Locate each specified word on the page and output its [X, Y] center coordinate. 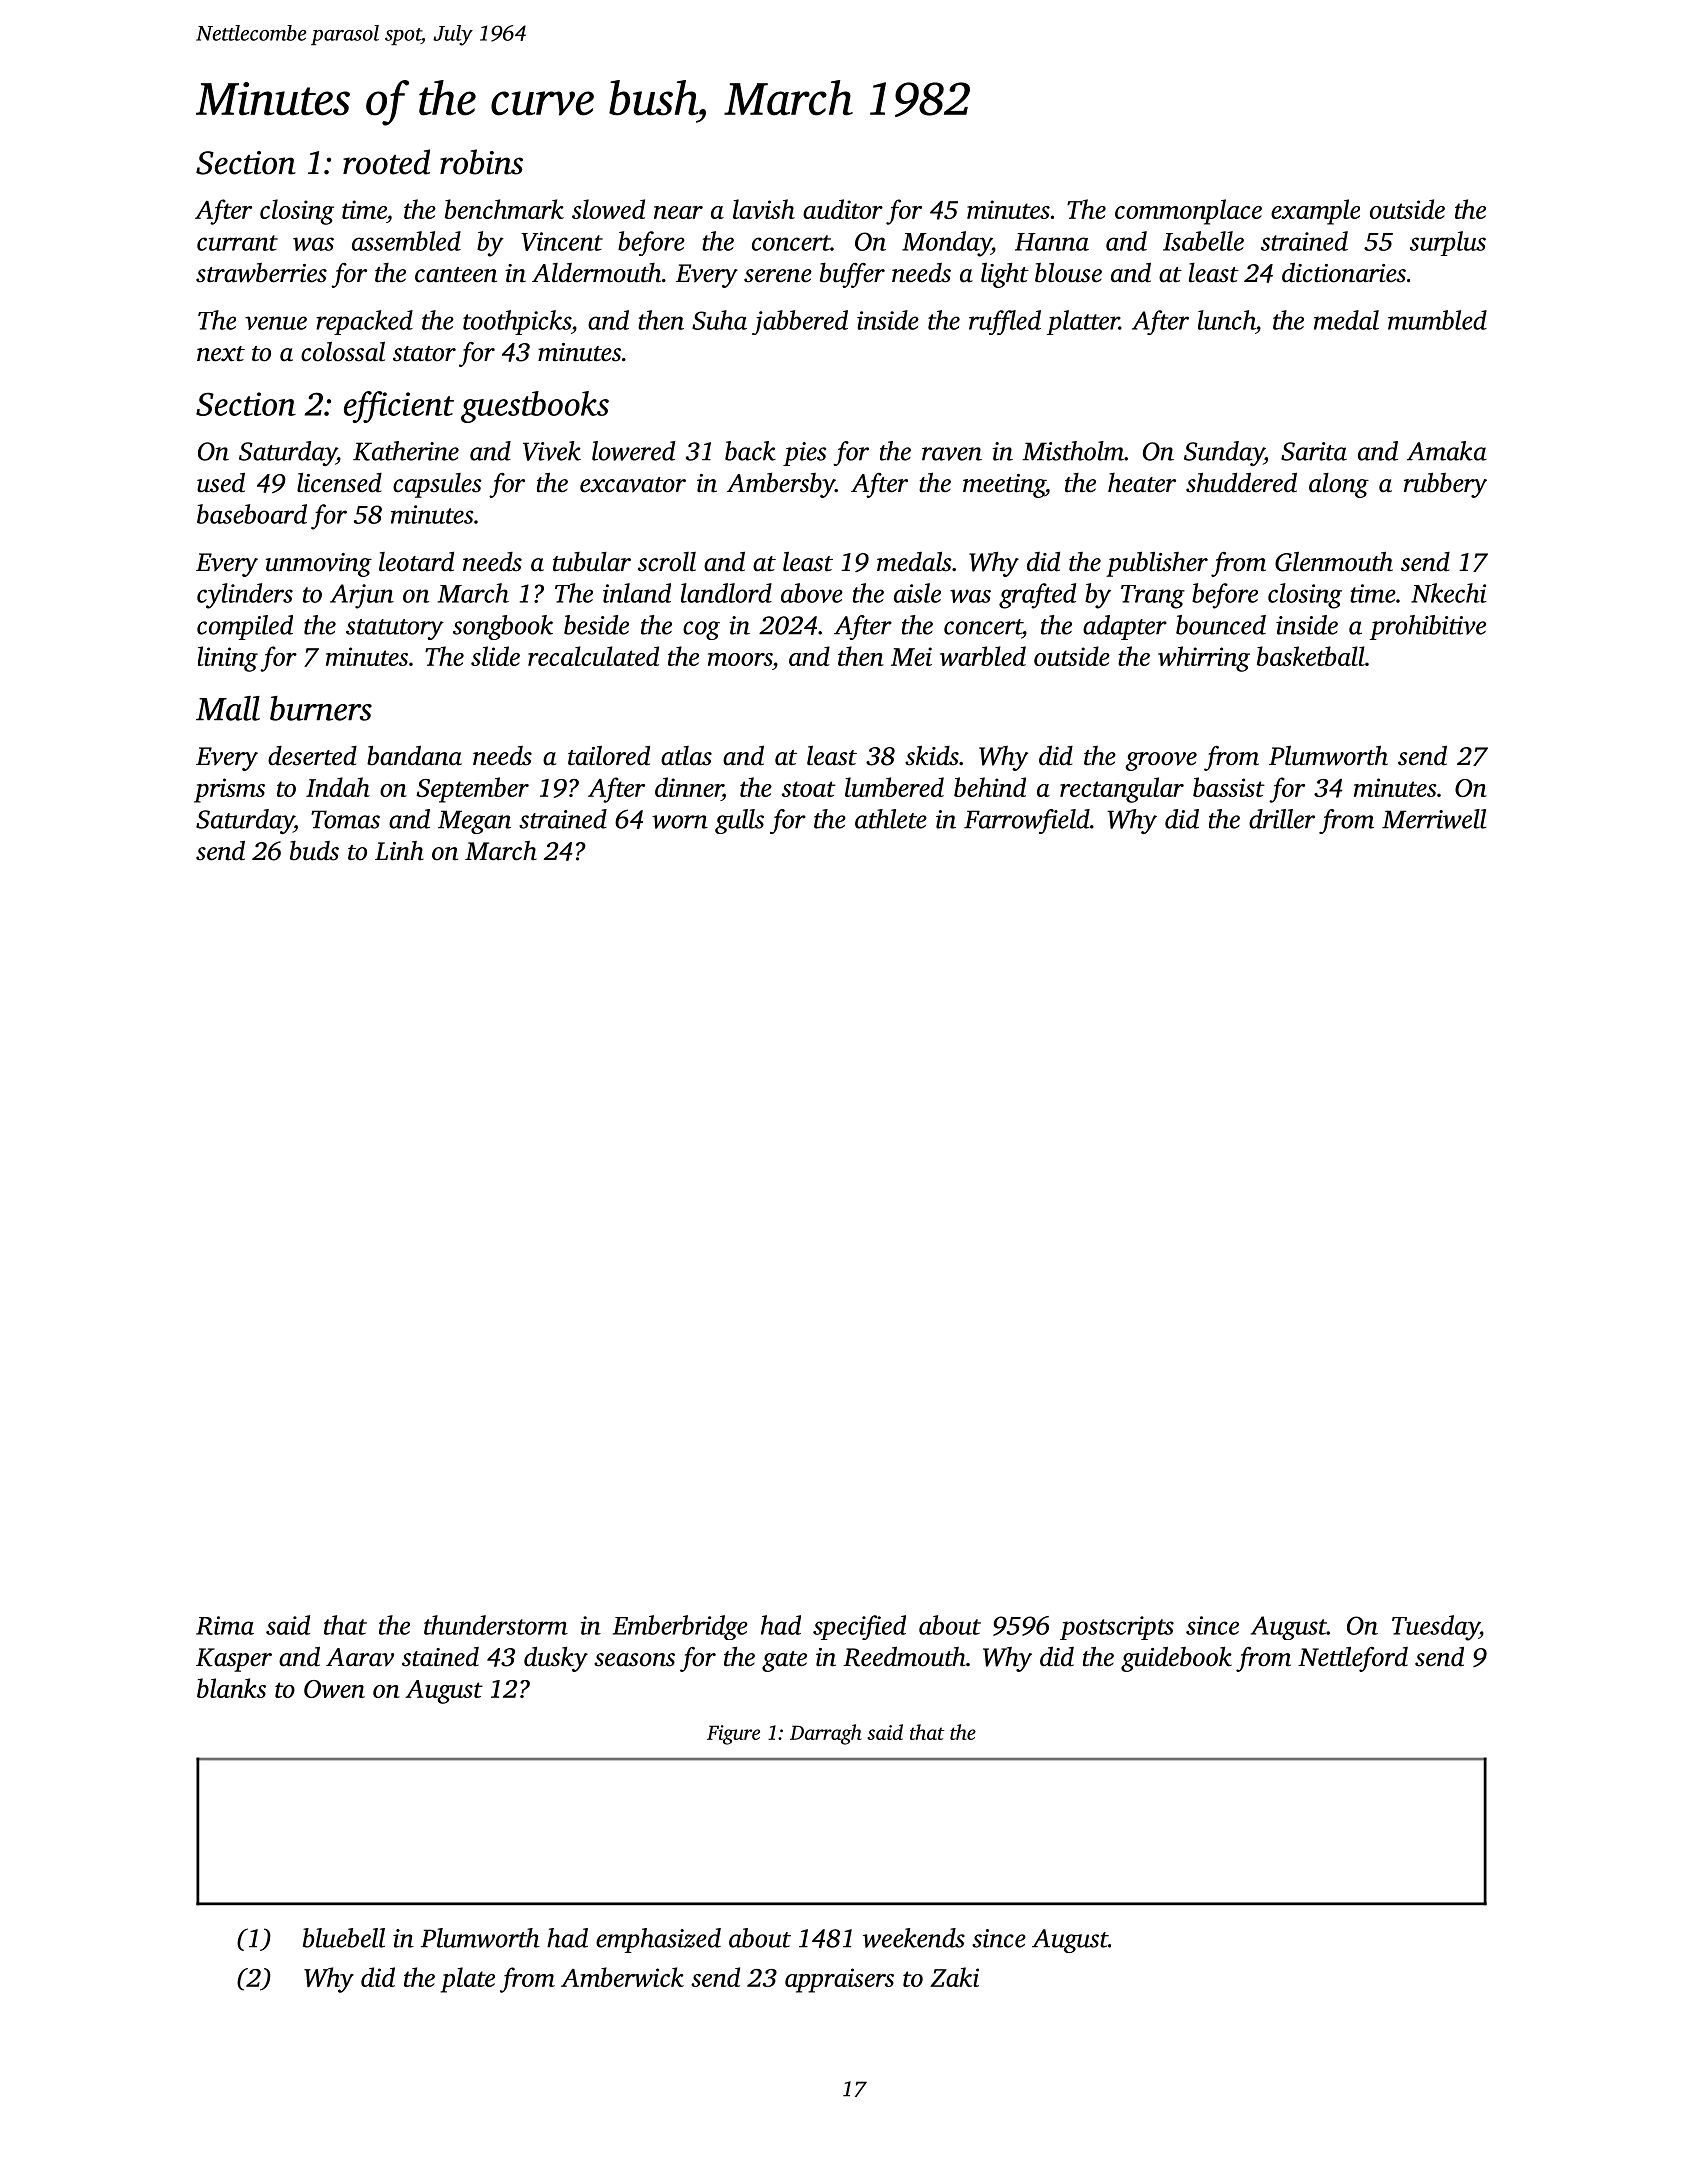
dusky [556, 1659]
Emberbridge [680, 1627]
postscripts [1117, 1628]
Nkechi [1449, 593]
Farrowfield [1027, 821]
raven [952, 454]
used [221, 482]
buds [314, 851]
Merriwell [1434, 819]
